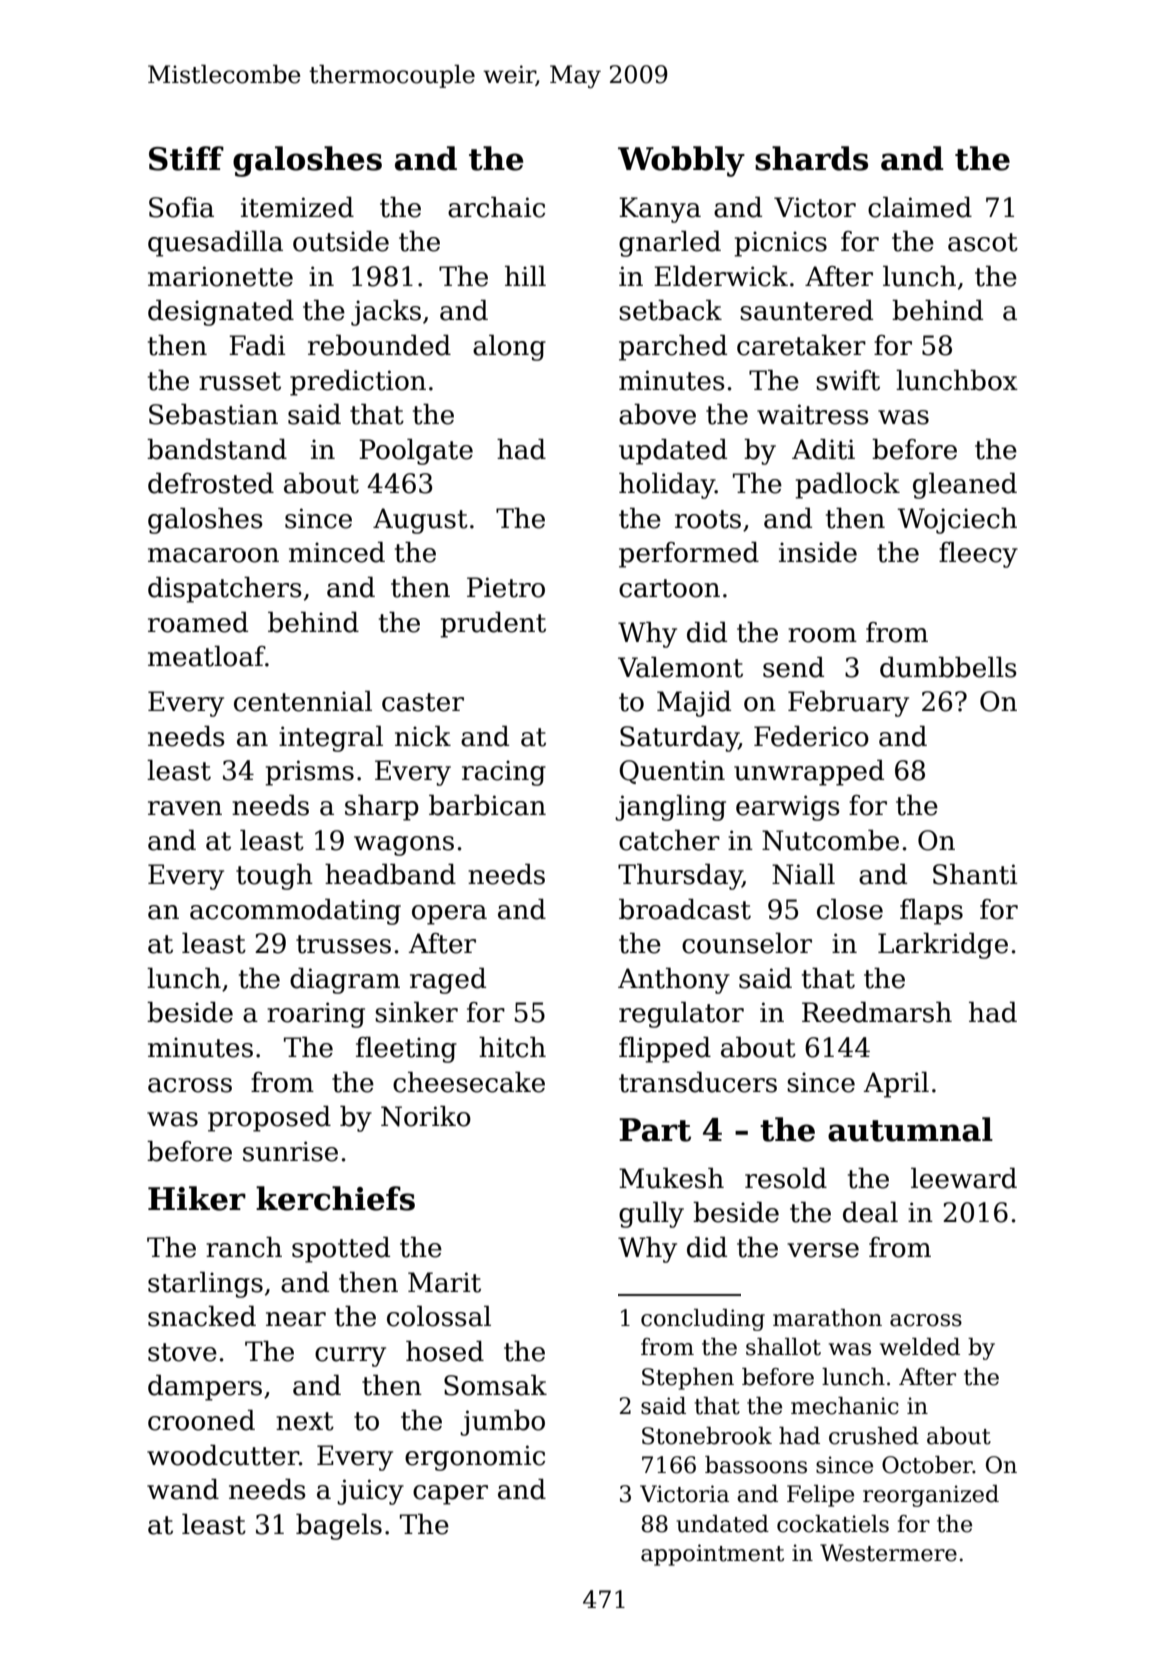 This page has width=1165, height=1654. I want to click on wand, so click(183, 1489).
